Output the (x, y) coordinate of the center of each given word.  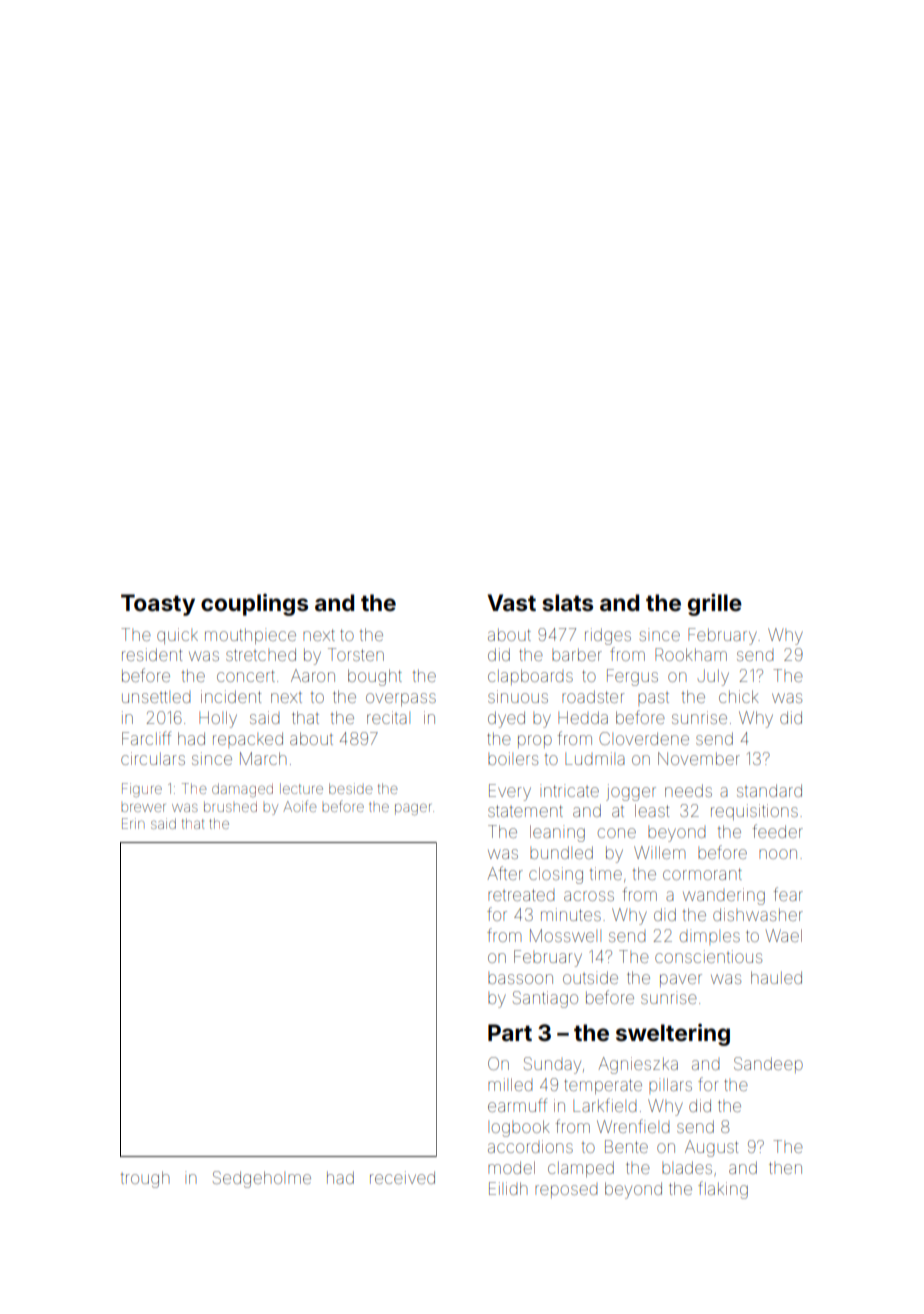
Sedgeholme (262, 1179)
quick (177, 636)
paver (681, 980)
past (653, 699)
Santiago (545, 999)
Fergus (632, 677)
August (711, 1148)
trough (144, 1179)
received (402, 1177)
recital (388, 717)
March (263, 758)
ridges (608, 636)
